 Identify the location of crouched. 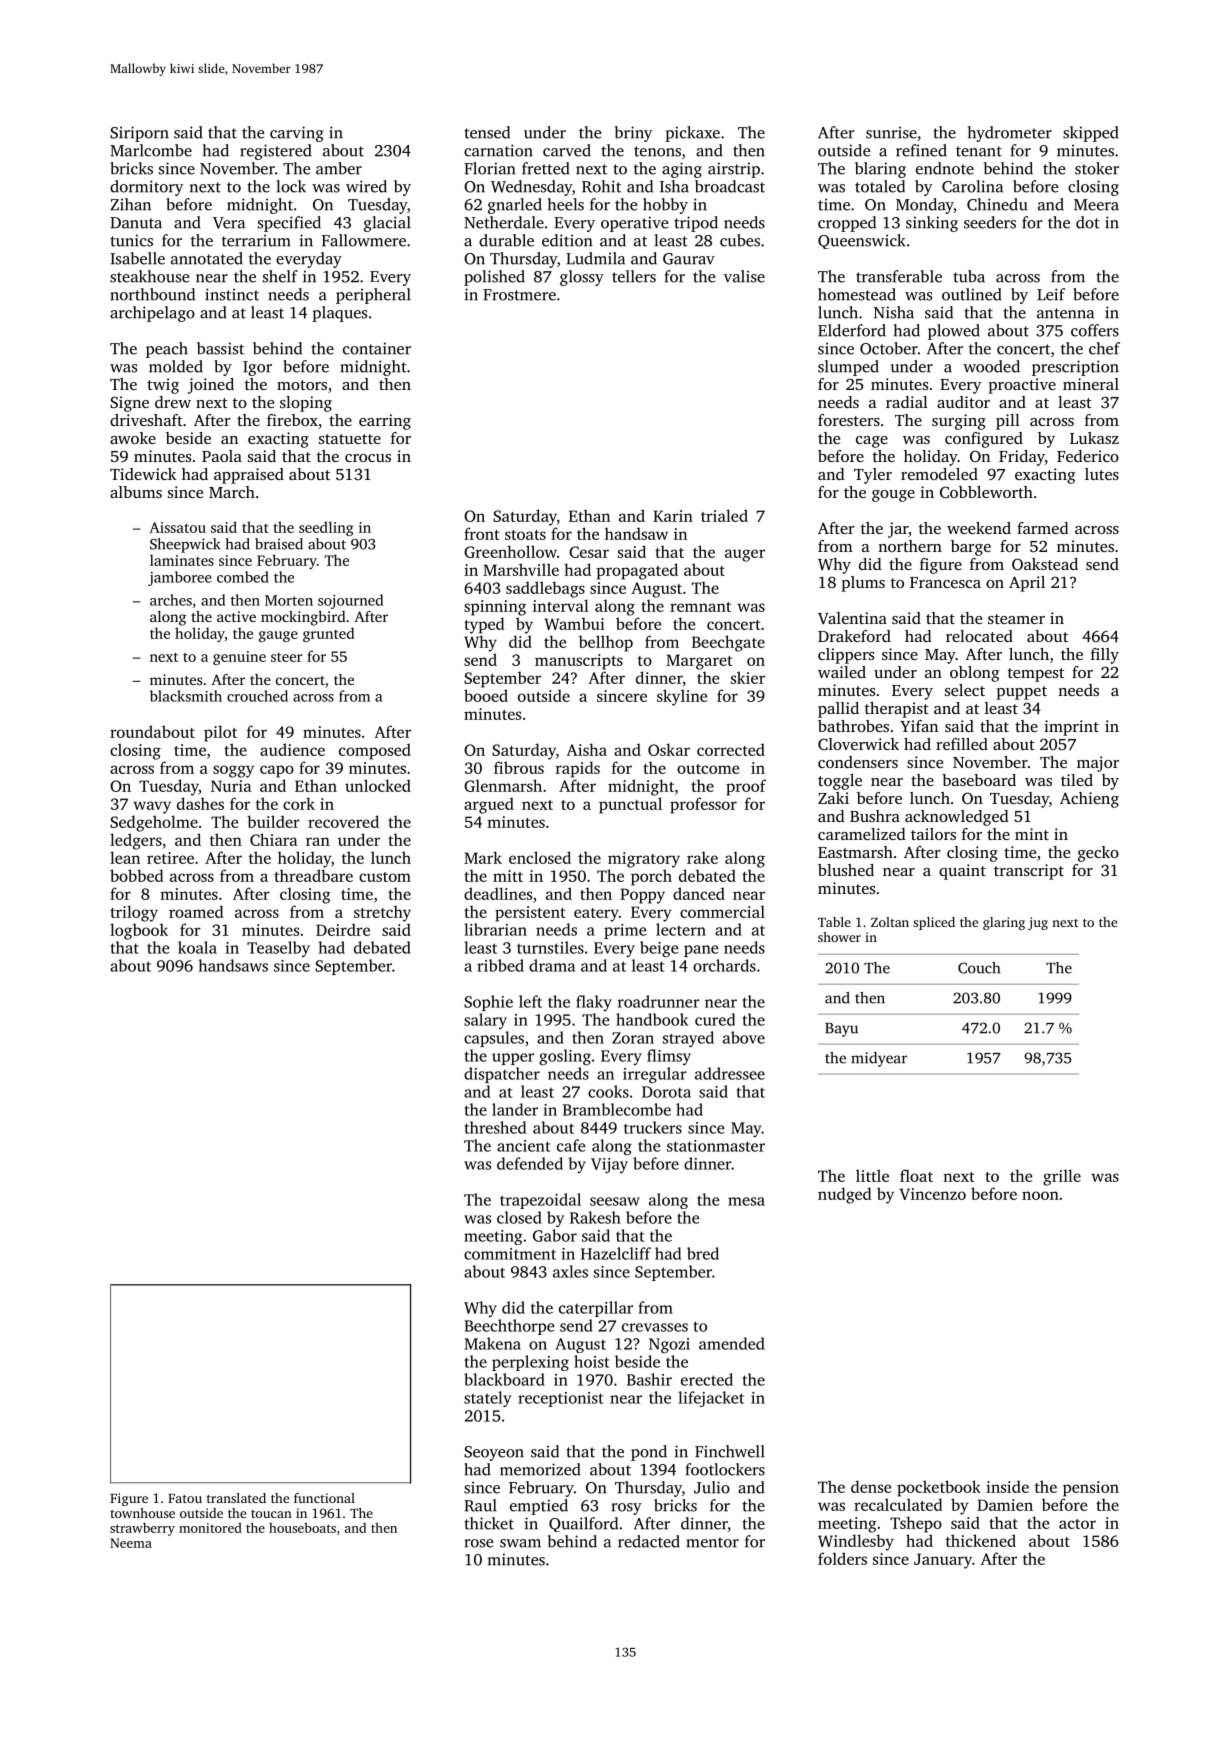
(257, 696).
